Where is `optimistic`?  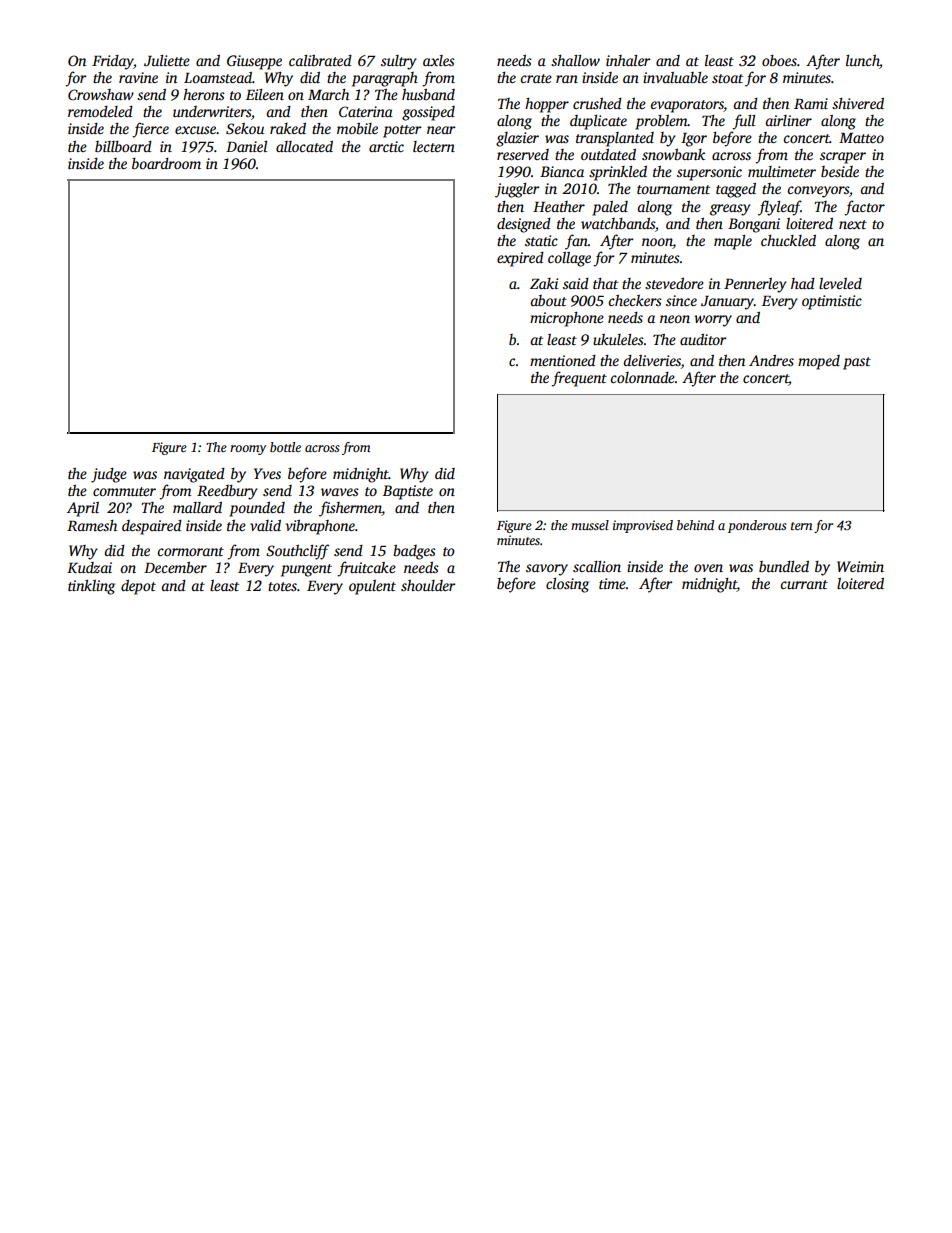 optimistic is located at coordinates (832, 302).
